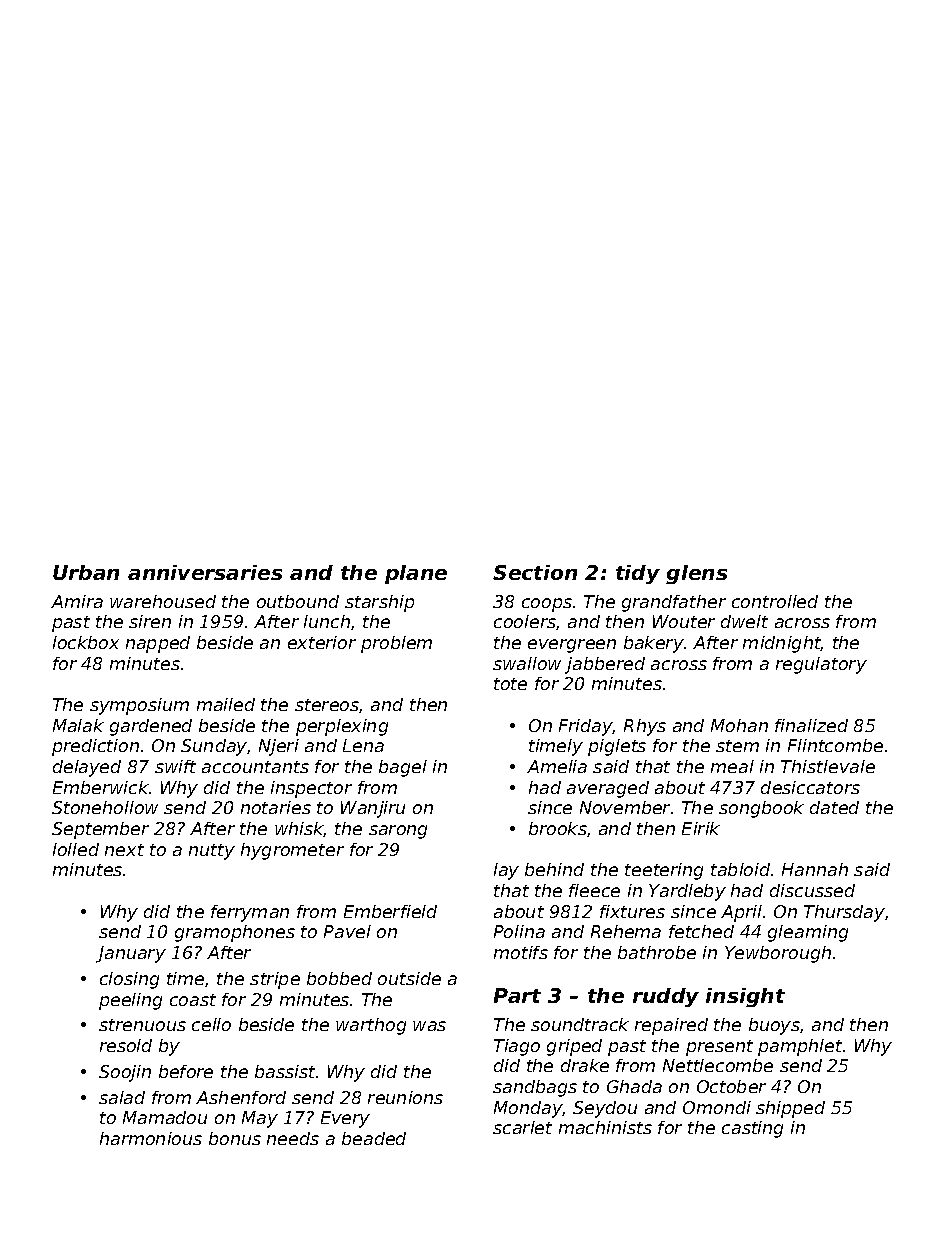  What do you see at coordinates (815, 869) in the image?
I see `Hannah` at bounding box center [815, 869].
